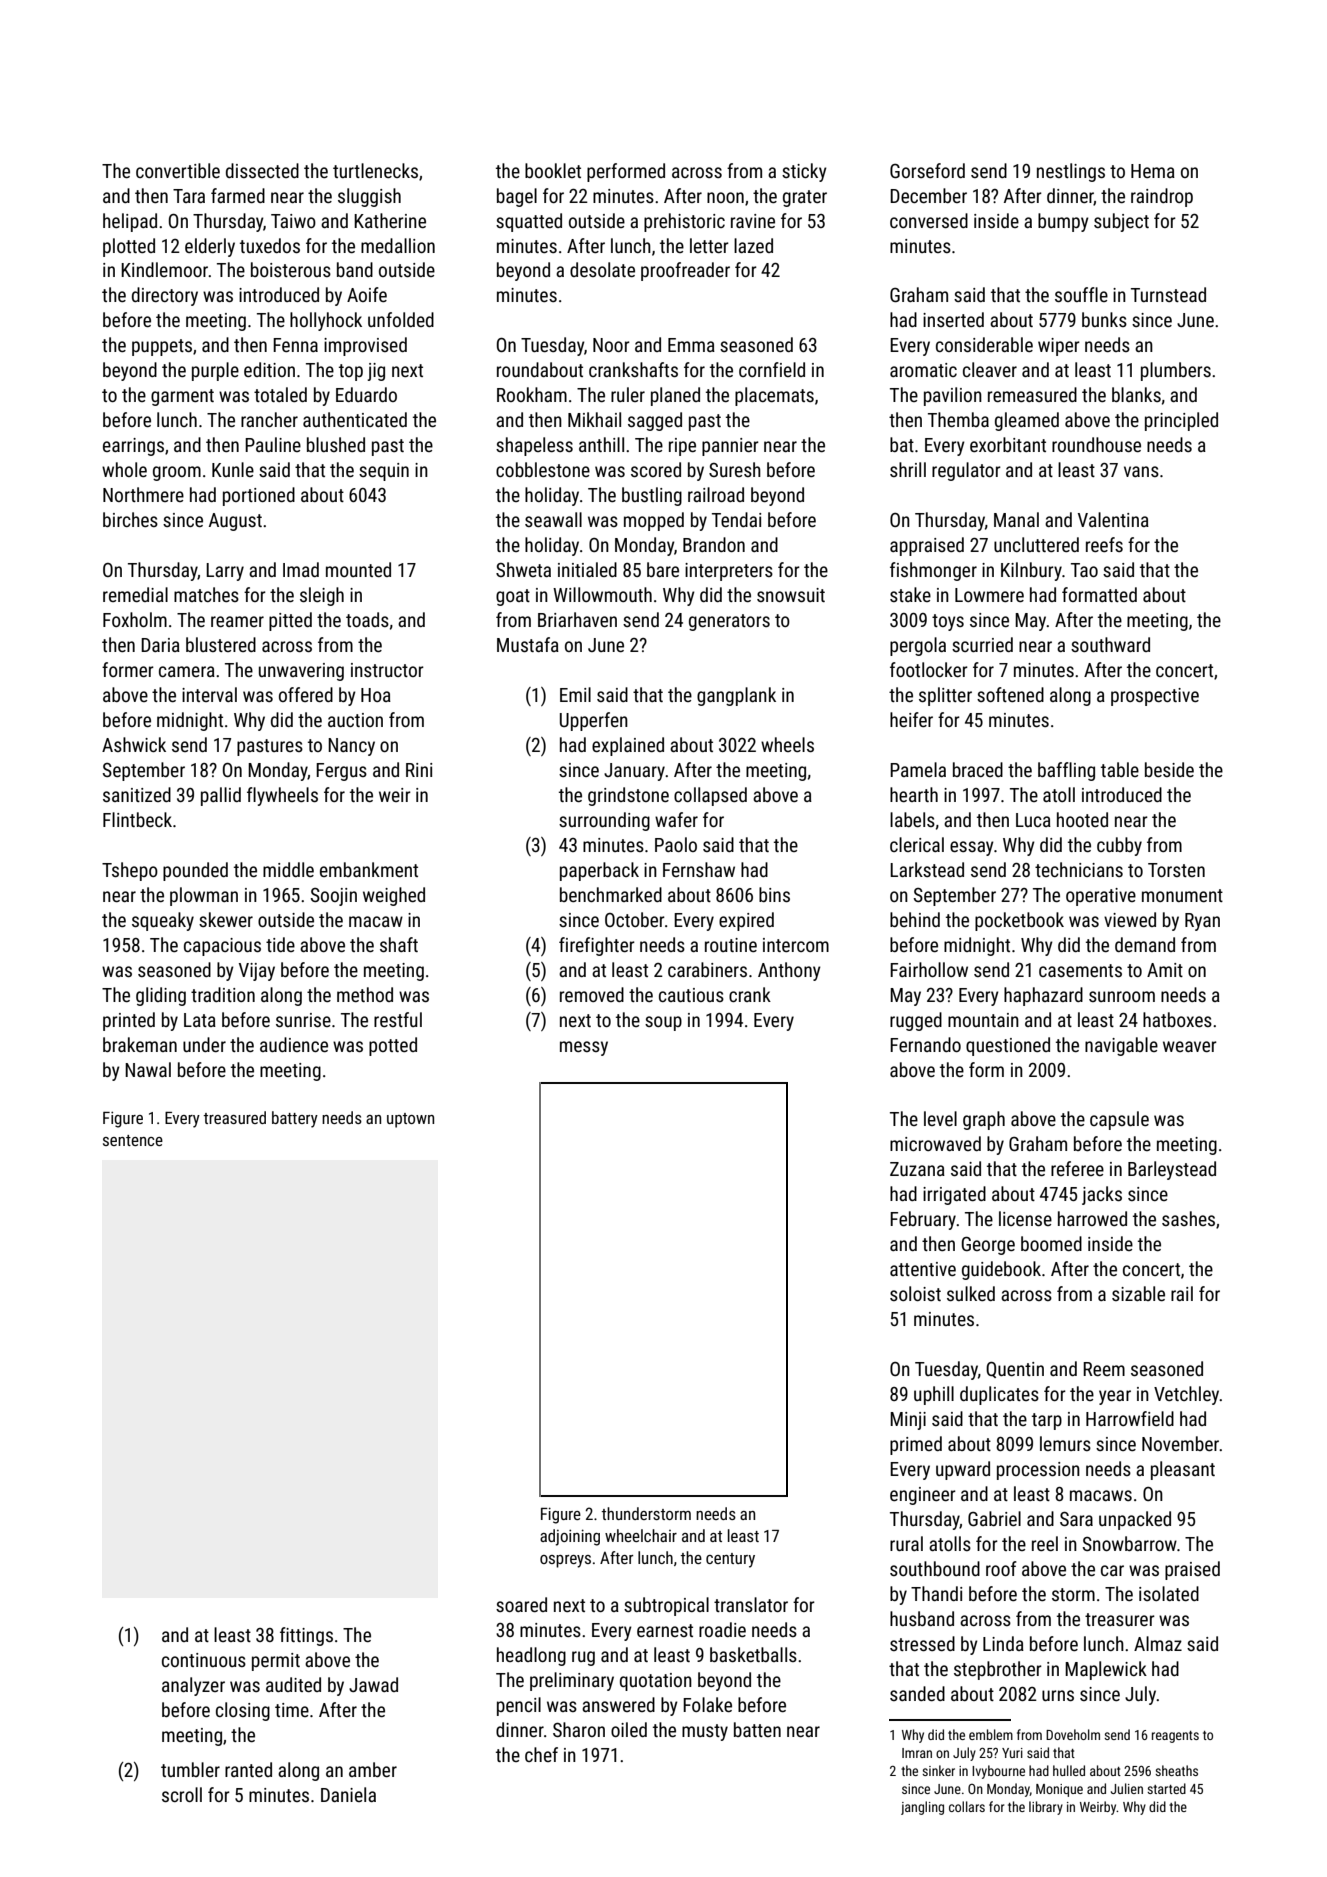 The height and width of the screenshot is (1877, 1327). Describe the element at coordinates (584, 1048) in the screenshot. I see `messy` at that location.
